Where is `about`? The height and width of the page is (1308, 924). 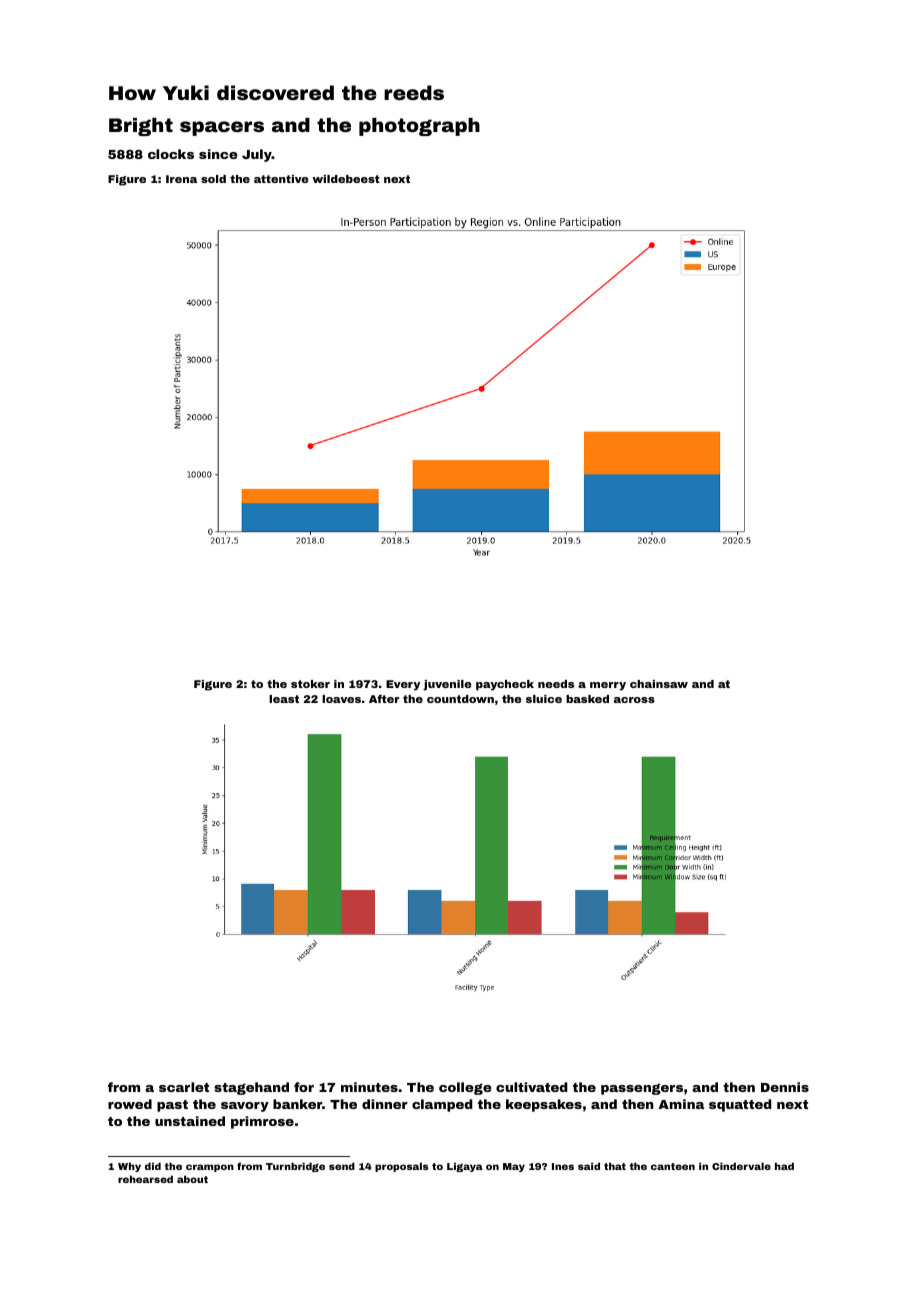 about is located at coordinates (192, 1179).
